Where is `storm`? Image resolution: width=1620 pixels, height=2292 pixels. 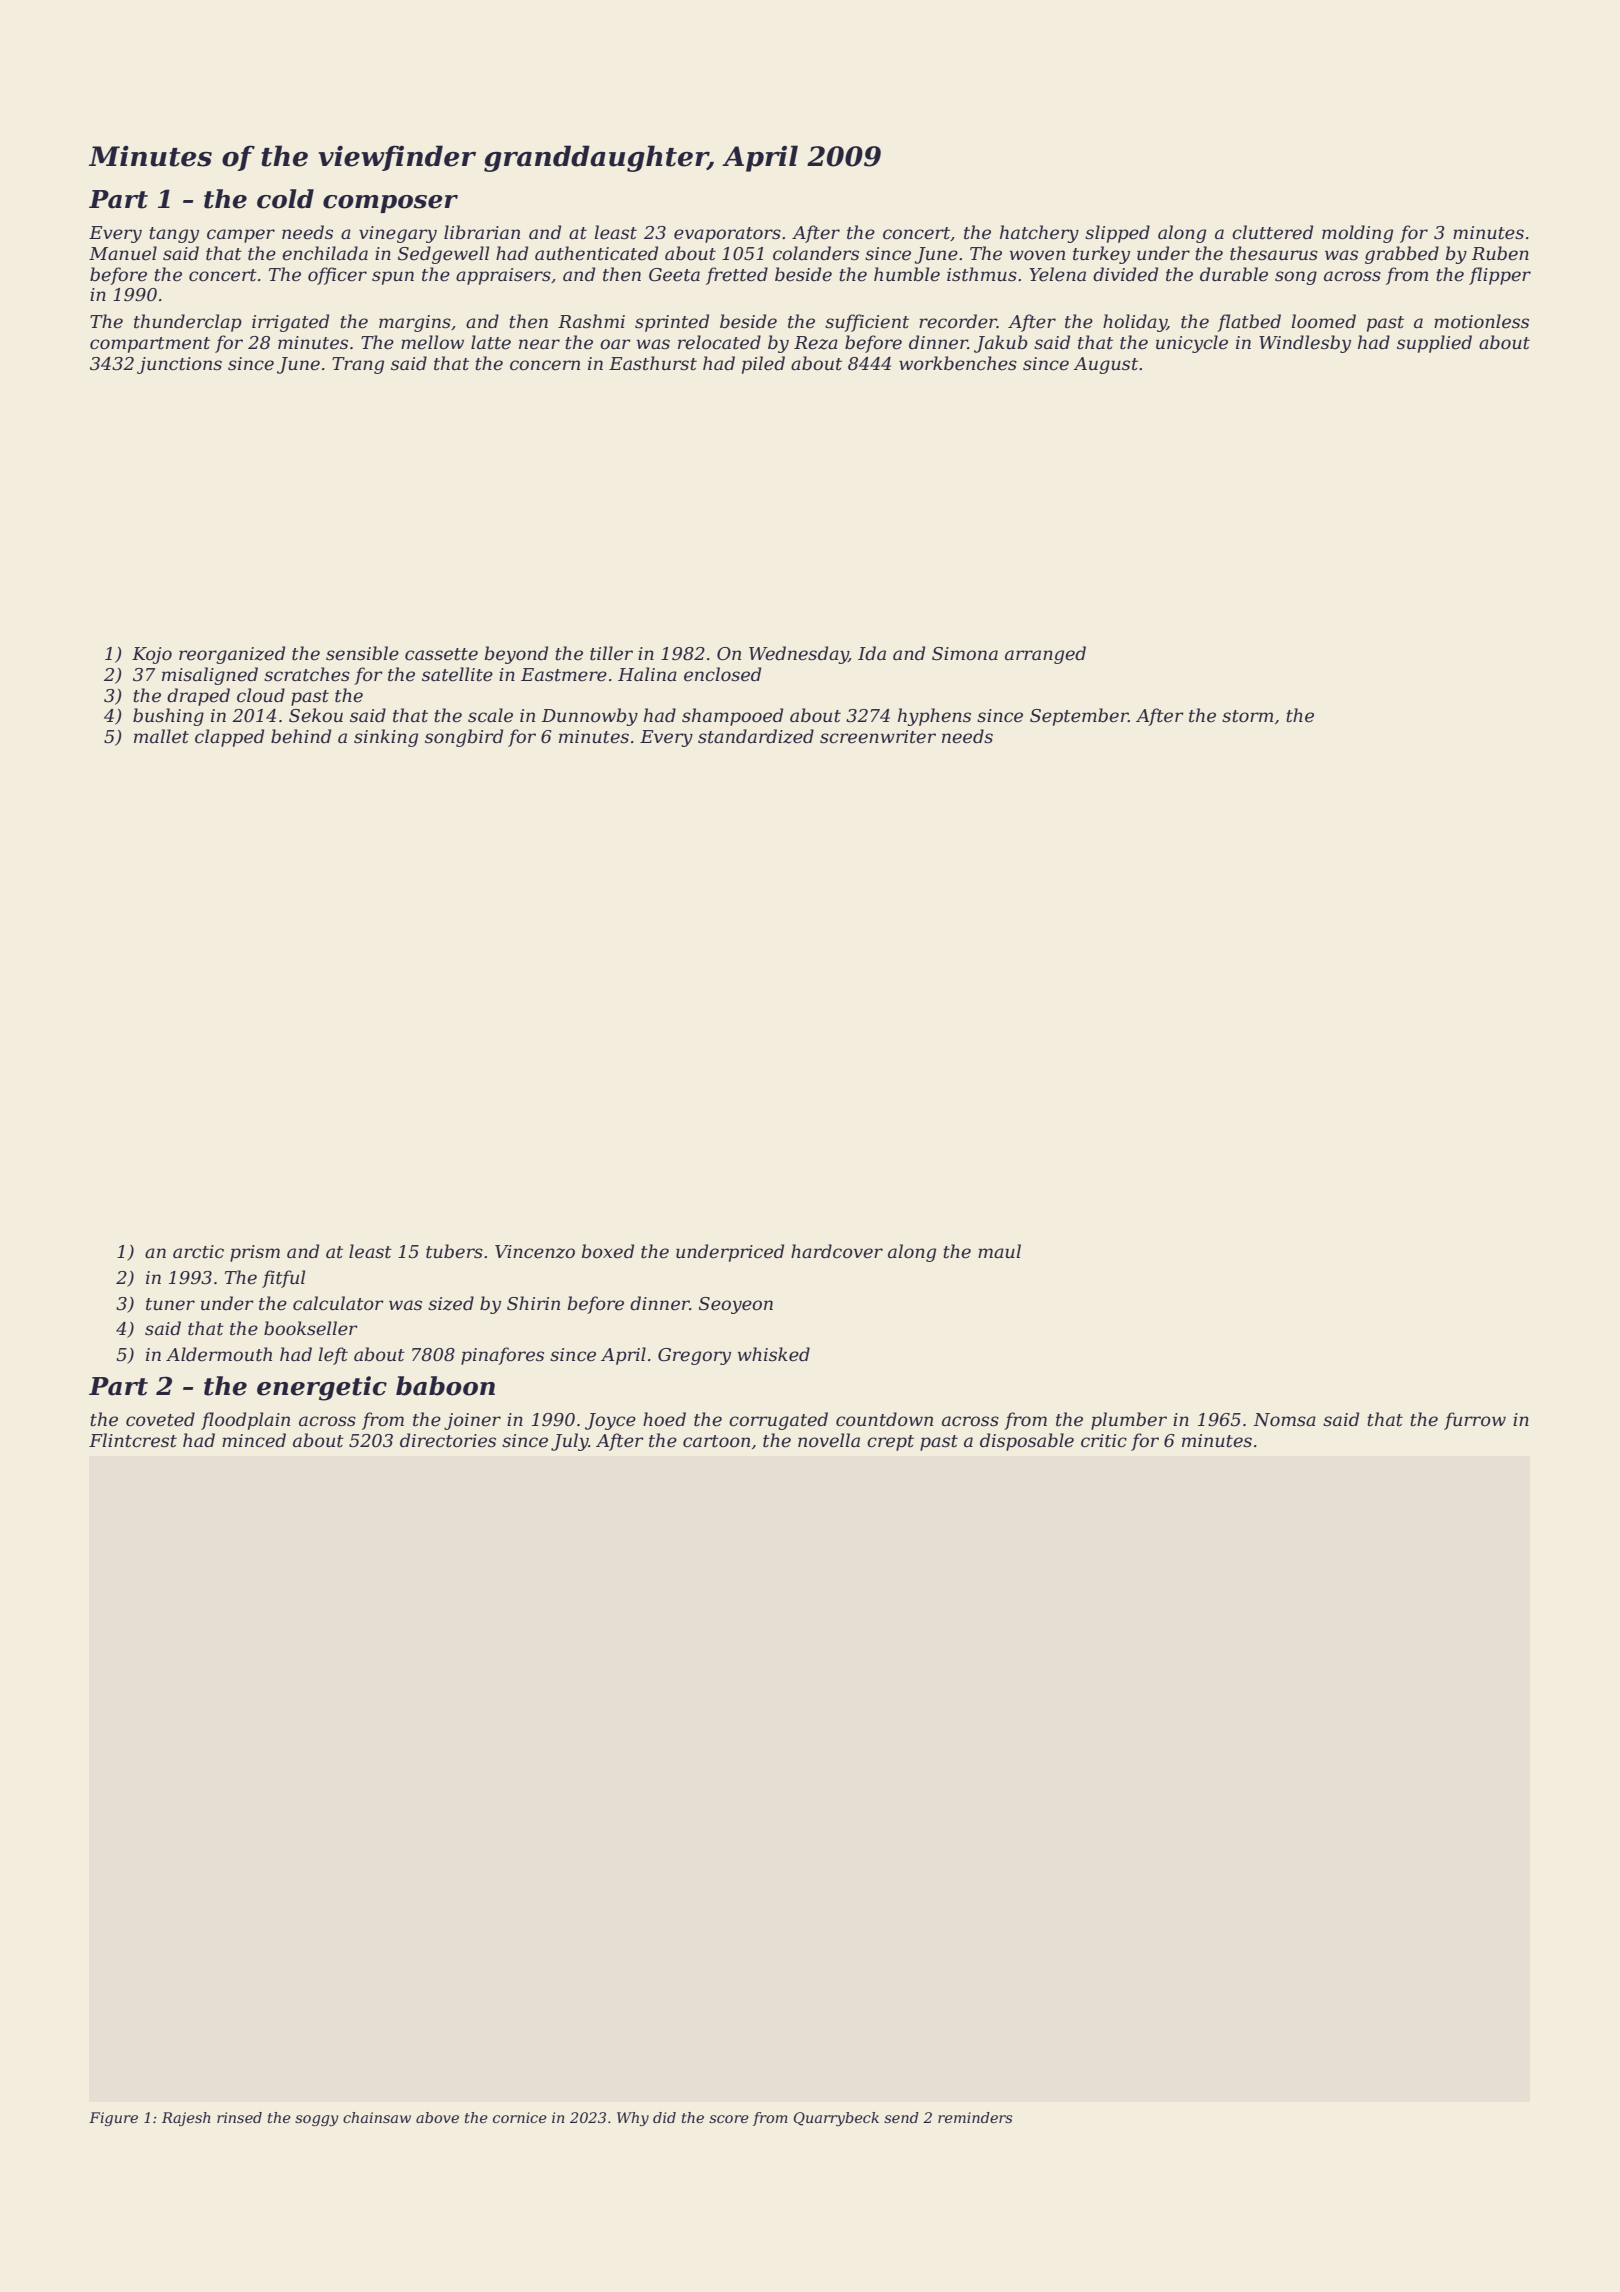
storm is located at coordinates (1247, 716).
